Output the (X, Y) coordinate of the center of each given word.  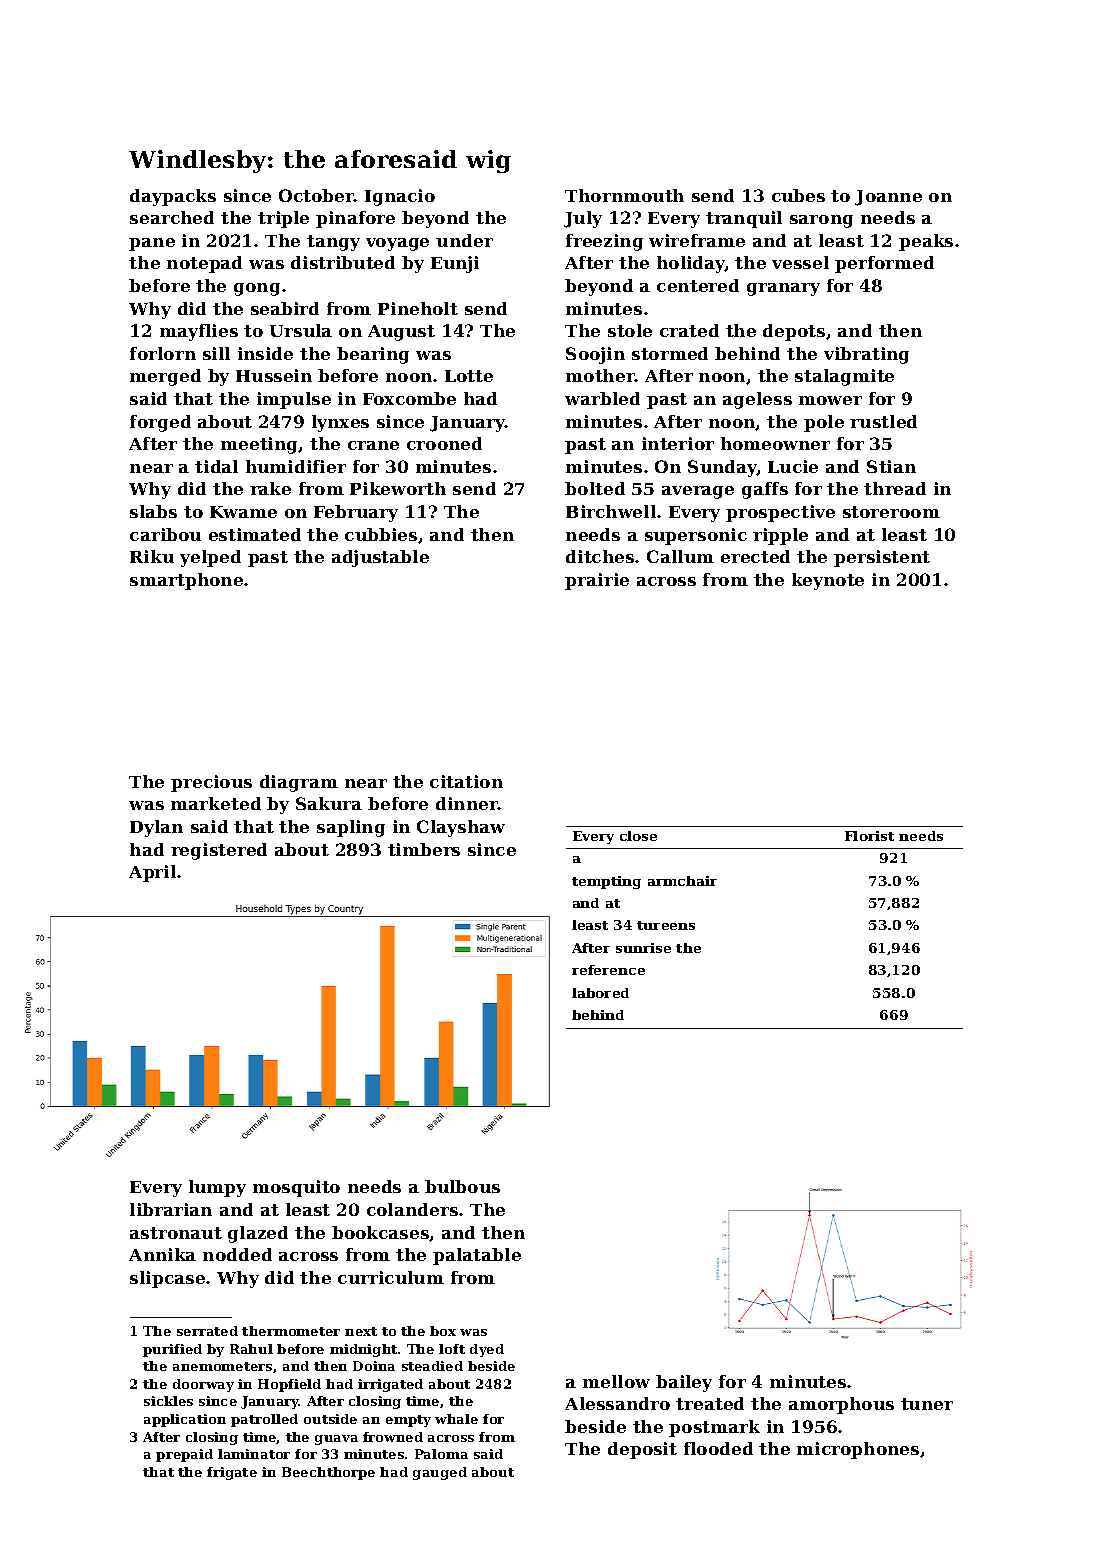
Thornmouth (624, 195)
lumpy (217, 1188)
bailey (684, 1383)
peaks (926, 242)
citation (466, 781)
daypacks (173, 197)
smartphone (186, 581)
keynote (828, 581)
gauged (440, 1473)
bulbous (462, 1186)
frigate (232, 1473)
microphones (858, 1450)
